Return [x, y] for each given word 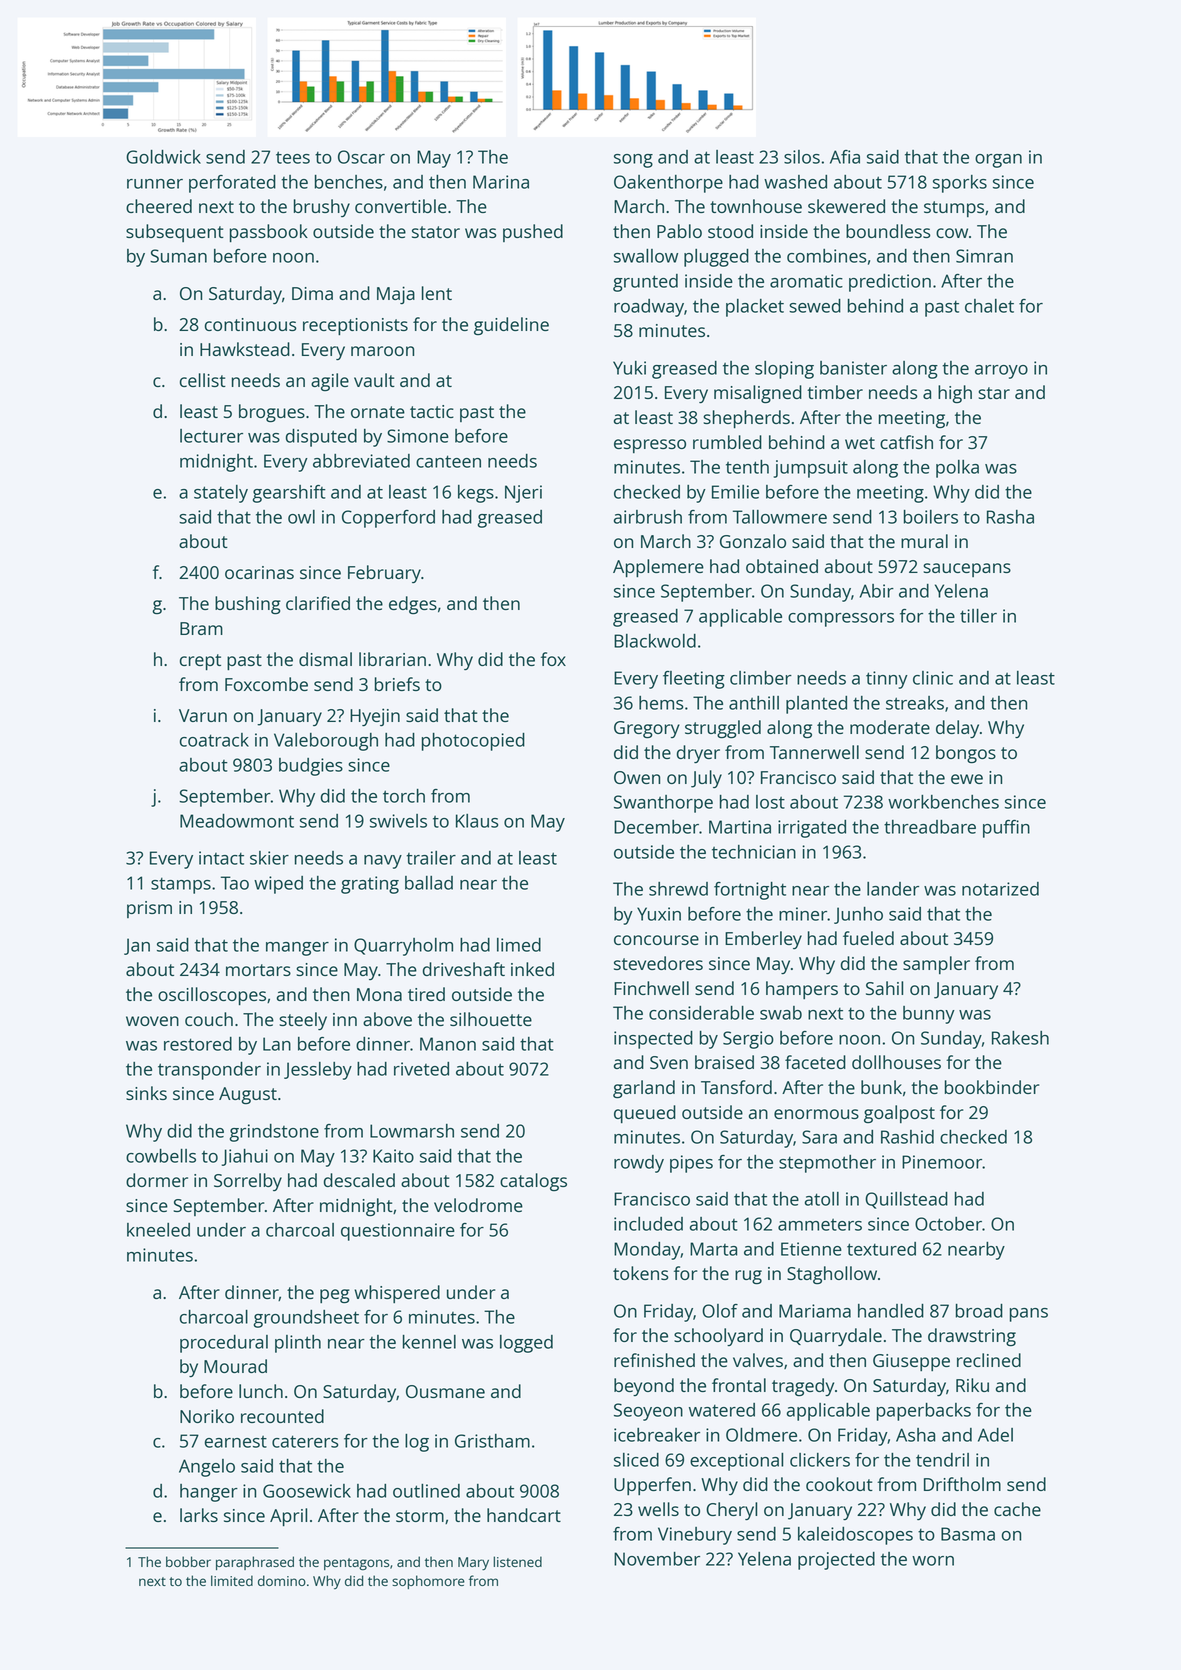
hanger [209, 1493]
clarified [318, 603]
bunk [881, 1087]
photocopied [473, 742]
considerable [701, 1013]
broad [979, 1311]
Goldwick [163, 157]
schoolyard [718, 1337]
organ [998, 161]
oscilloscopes [212, 996]
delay [957, 729]
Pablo [679, 231]
